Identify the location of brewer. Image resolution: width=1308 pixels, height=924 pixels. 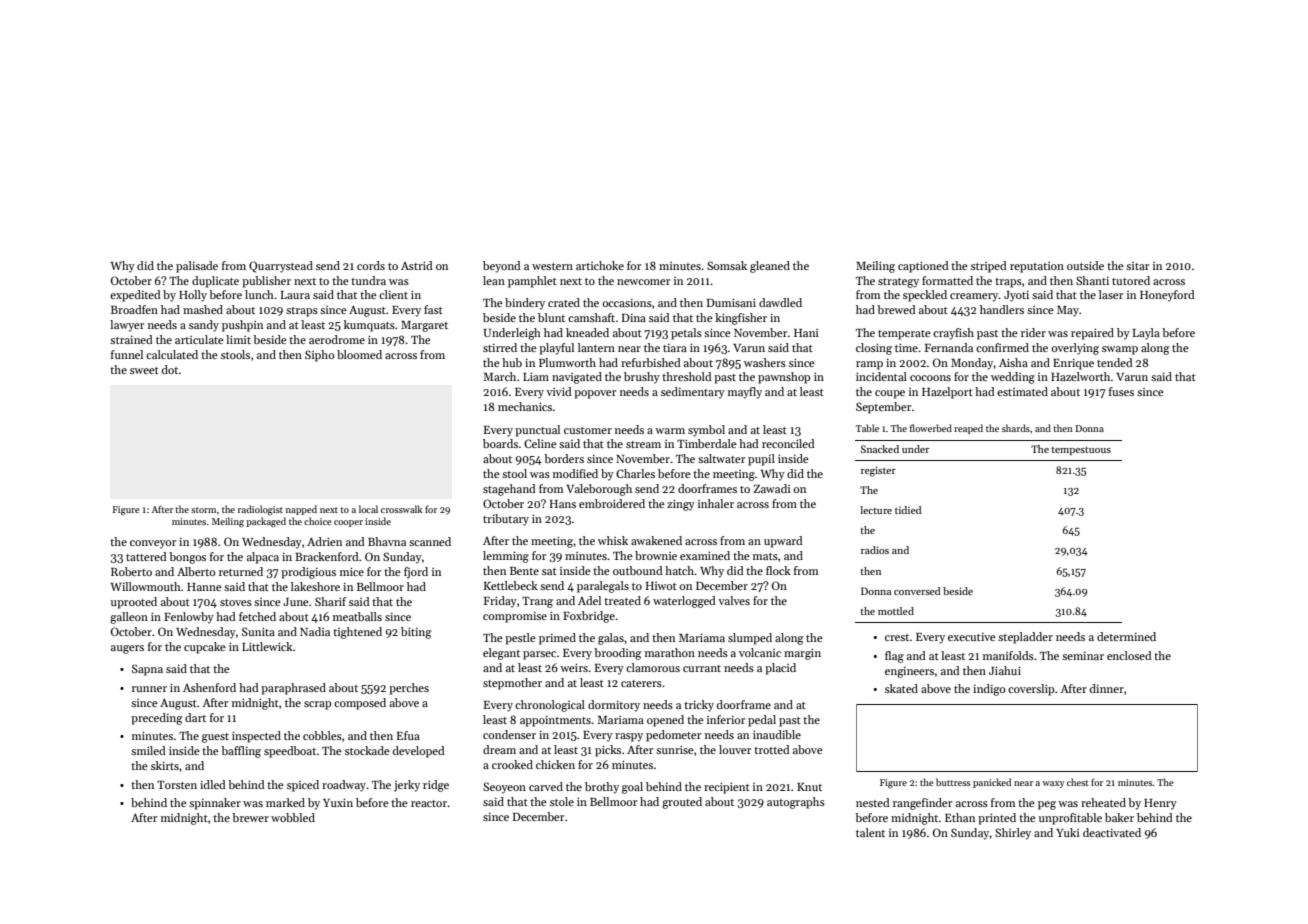
(250, 817).
